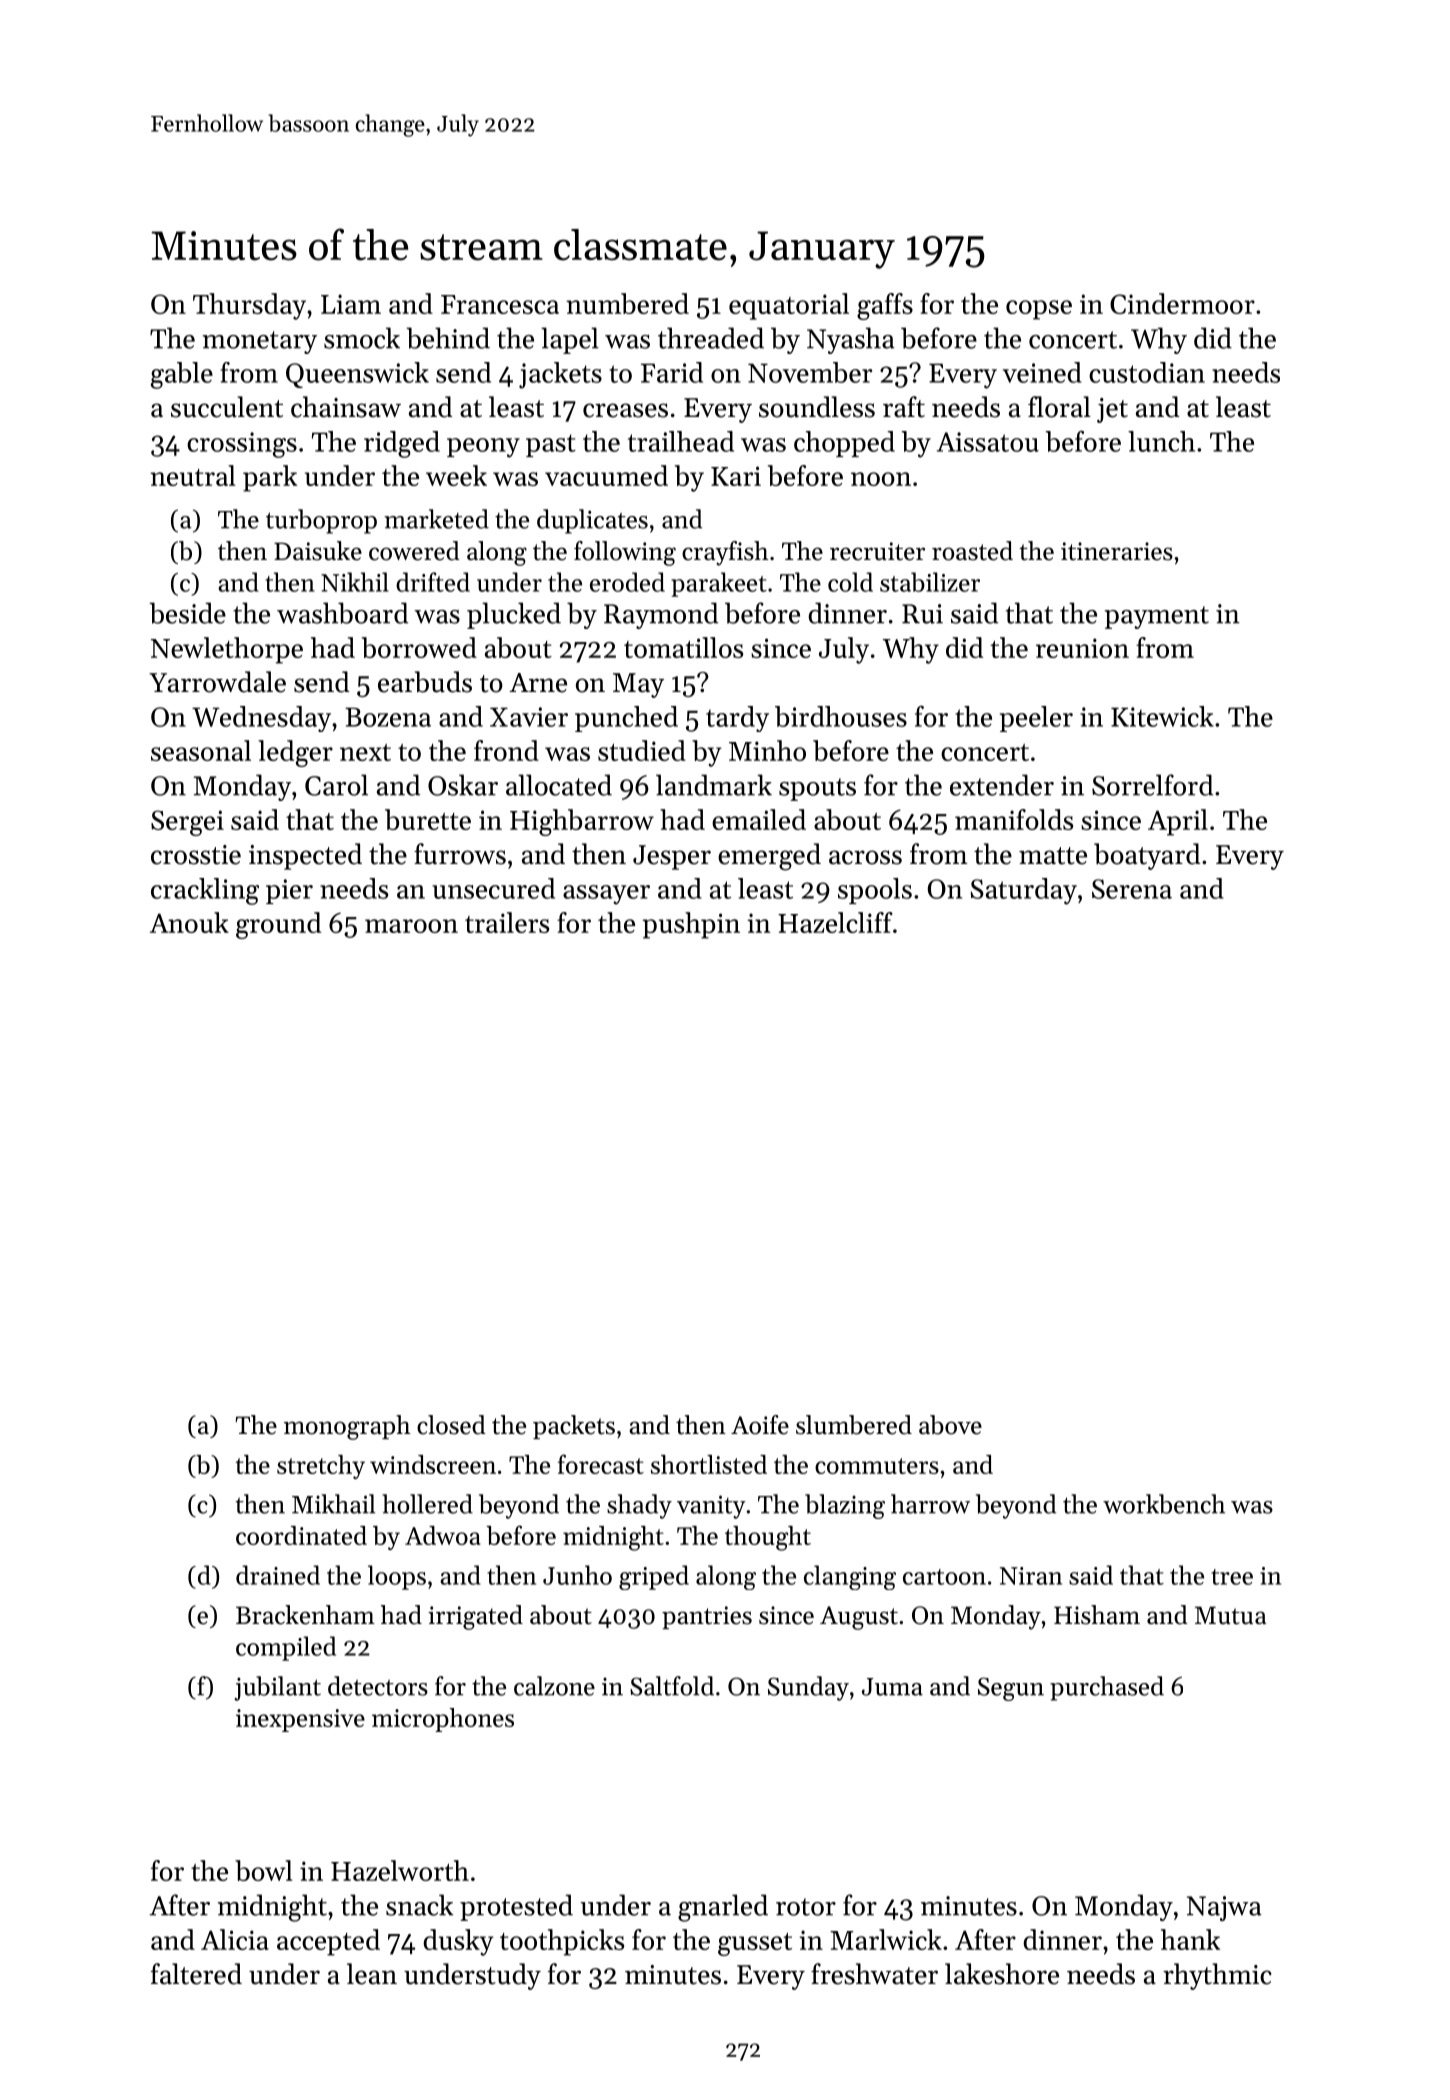 The image size is (1450, 2100). Describe the element at coordinates (277, 1688) in the screenshot. I see `jubilant` at that location.
